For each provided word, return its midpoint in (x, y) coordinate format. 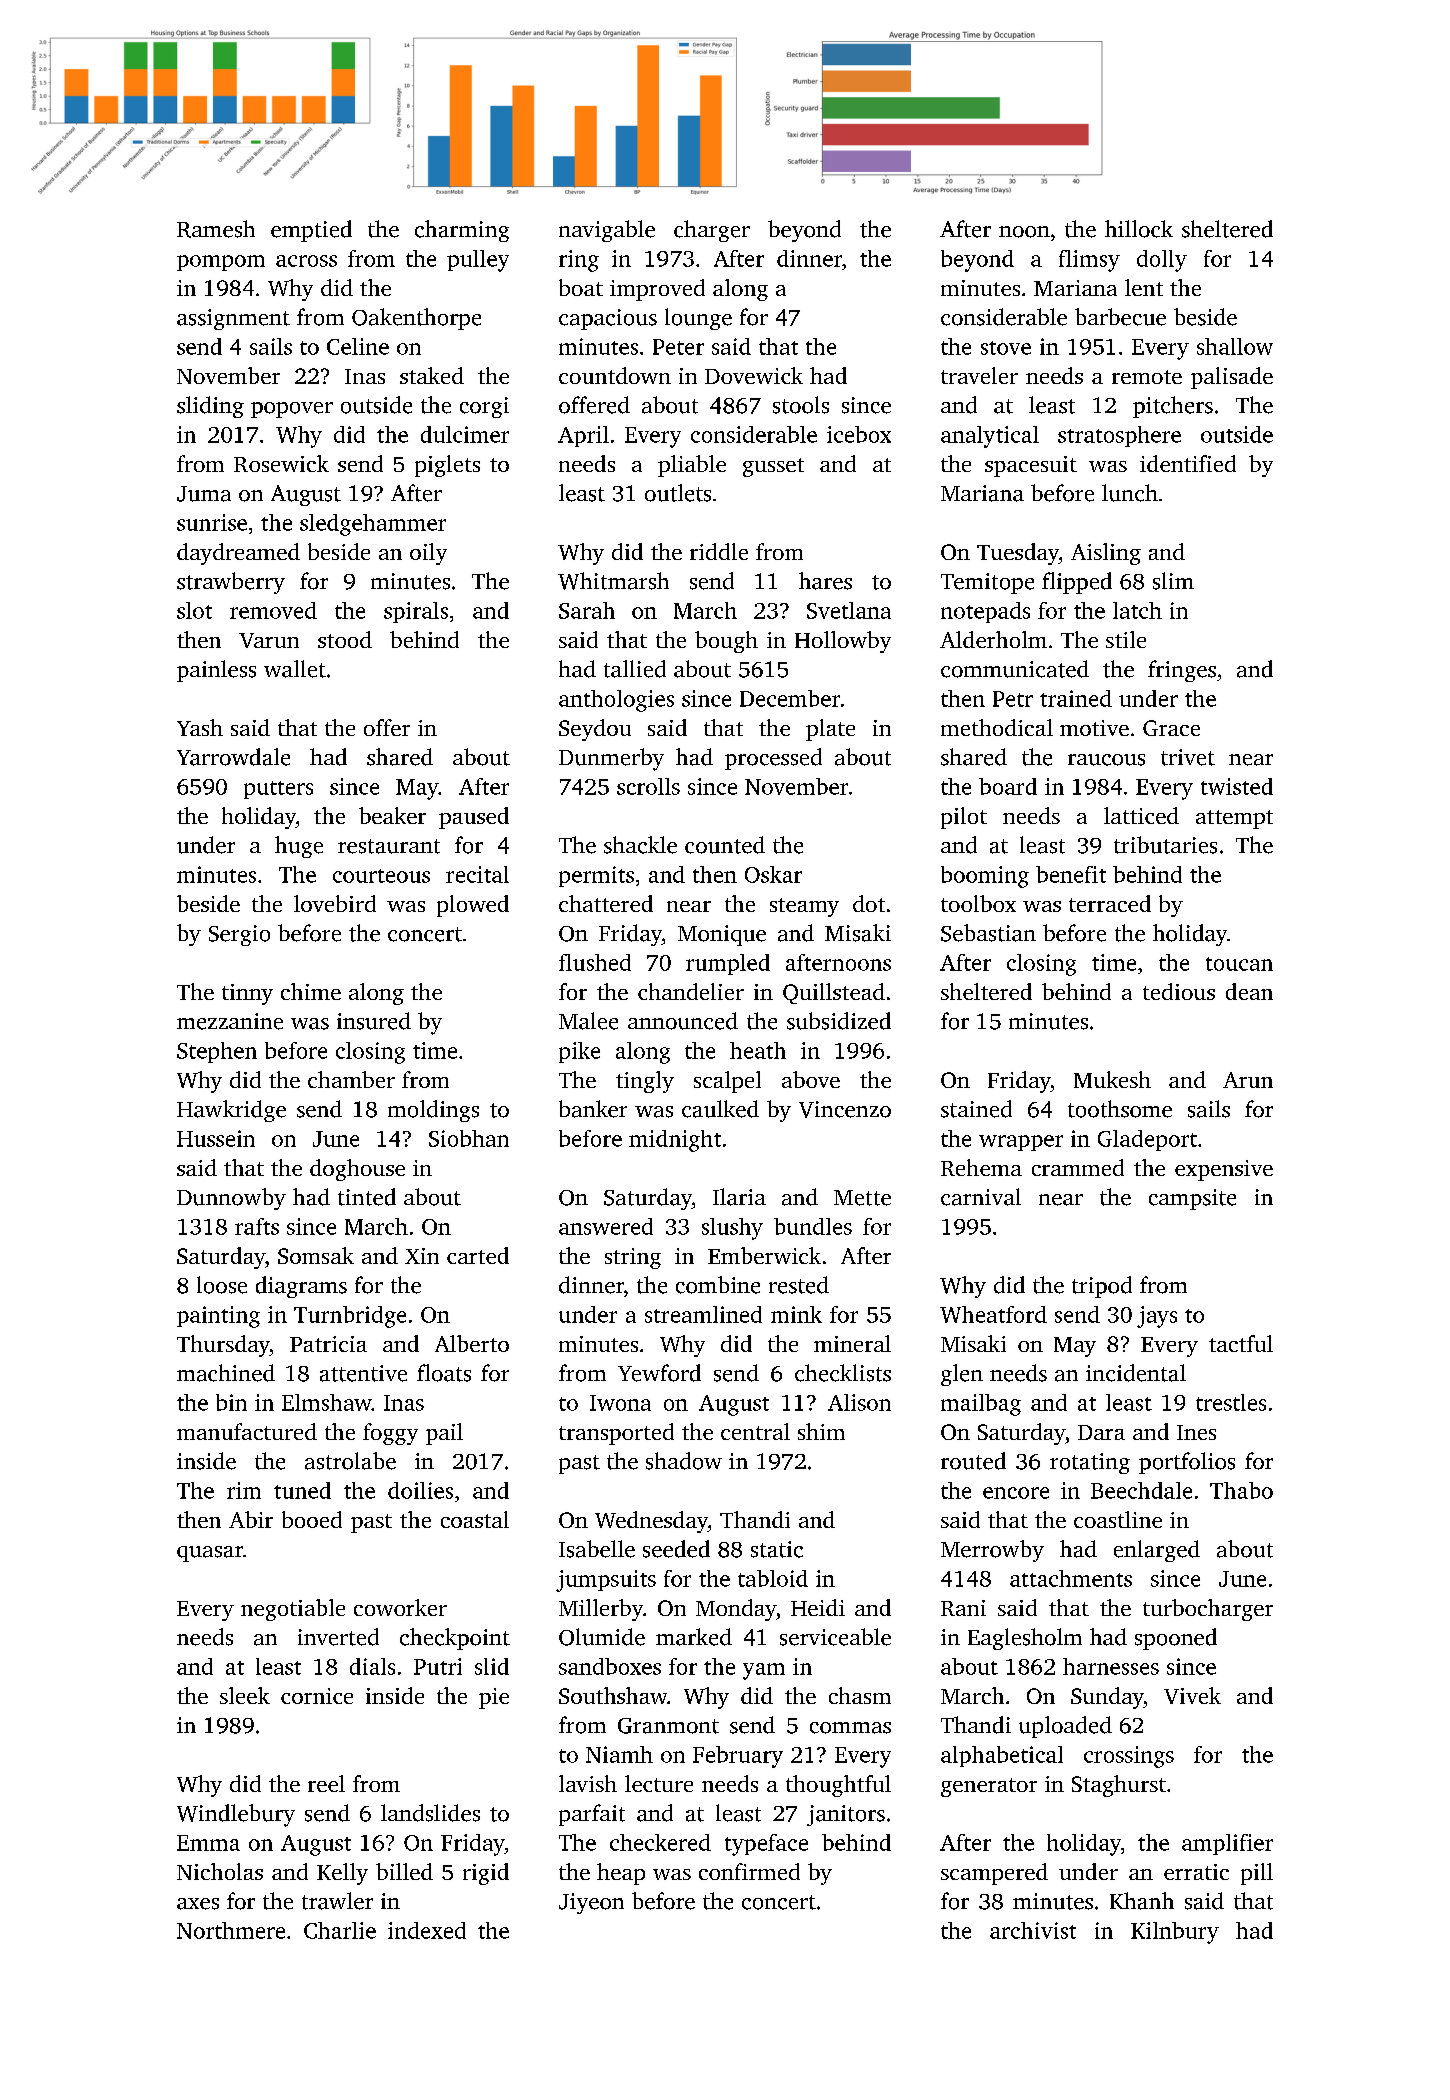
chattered (606, 903)
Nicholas (220, 1871)
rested (799, 1285)
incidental (1136, 1373)
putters (278, 790)
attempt (1234, 819)
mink (796, 1314)
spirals (416, 612)
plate (830, 730)
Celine (358, 346)
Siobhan (469, 1138)
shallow (1235, 346)
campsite (1192, 1199)
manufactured (247, 1431)
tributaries (1165, 845)
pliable (692, 466)
